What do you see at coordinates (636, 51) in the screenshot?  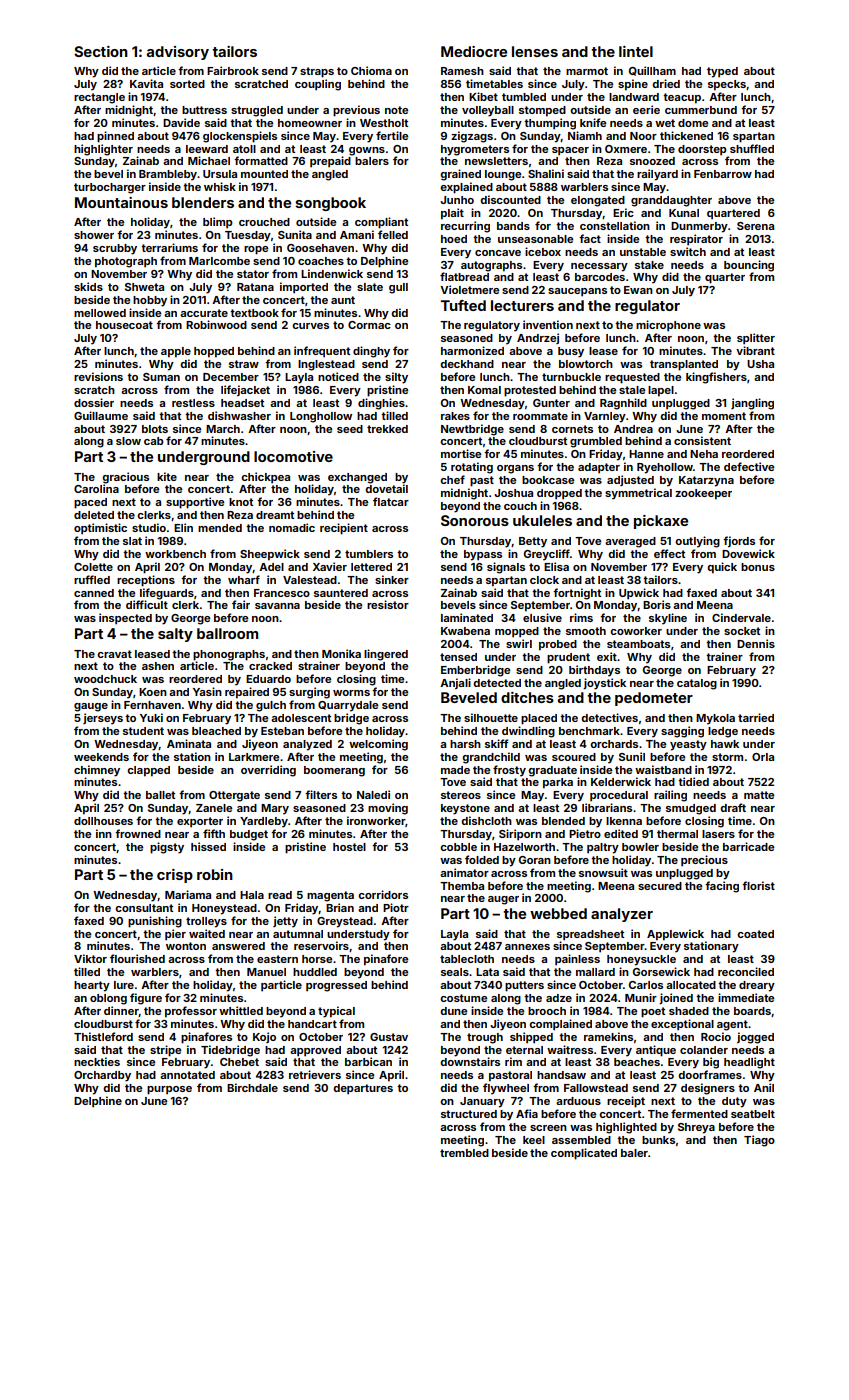 I see `lintel` at bounding box center [636, 51].
